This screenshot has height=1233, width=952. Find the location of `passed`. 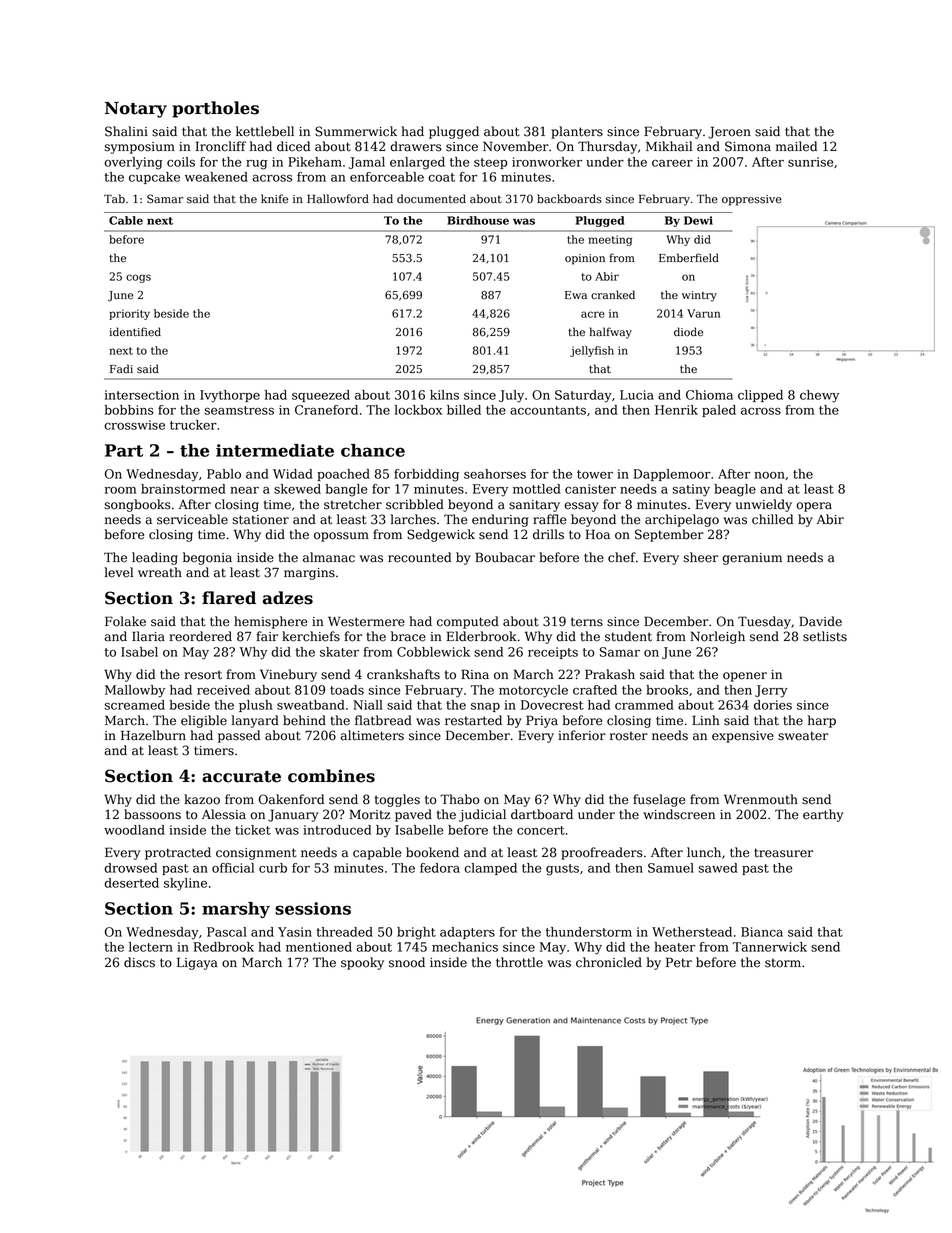

passed is located at coordinates (239, 736).
